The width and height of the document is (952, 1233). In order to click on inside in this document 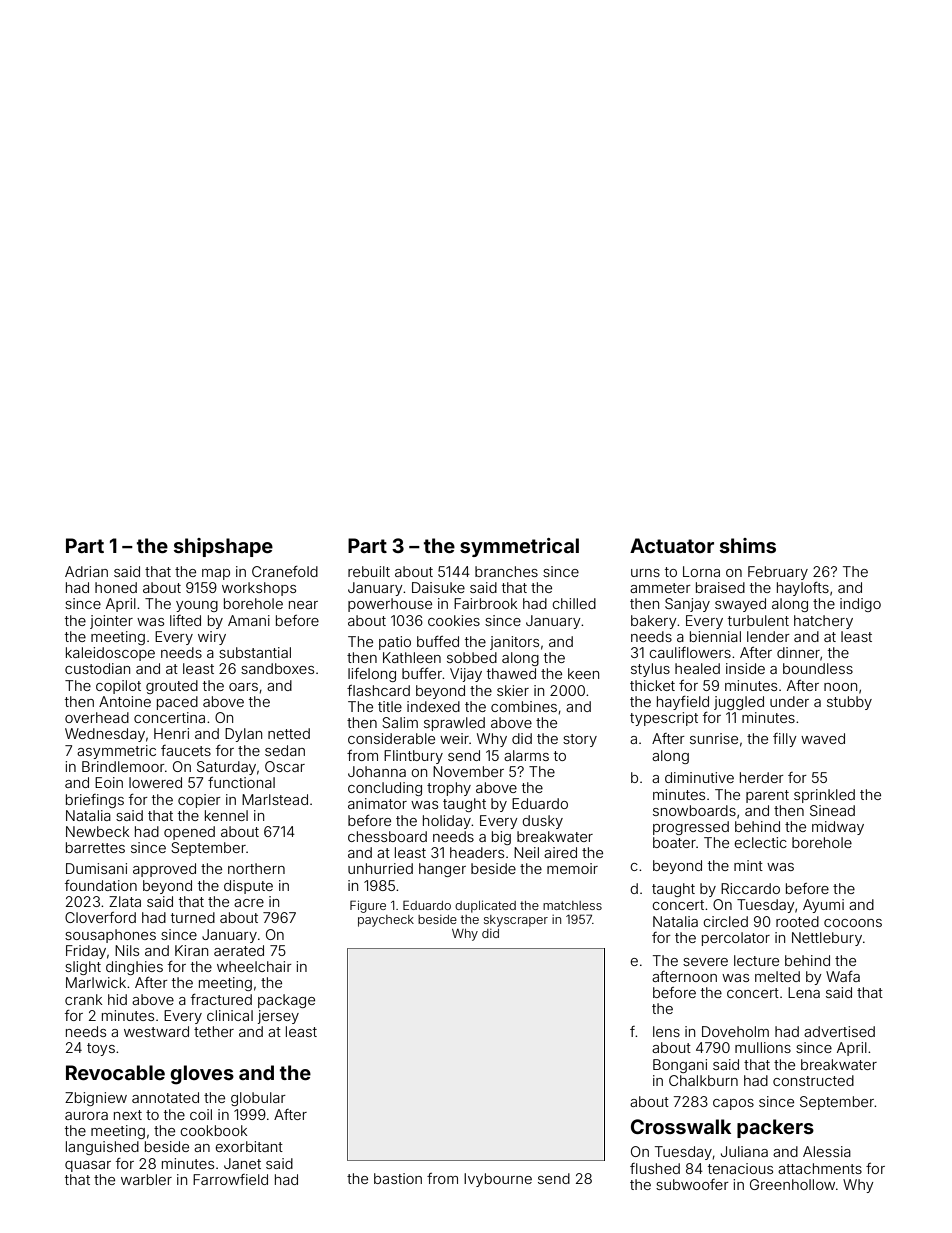, I will do `click(745, 668)`.
